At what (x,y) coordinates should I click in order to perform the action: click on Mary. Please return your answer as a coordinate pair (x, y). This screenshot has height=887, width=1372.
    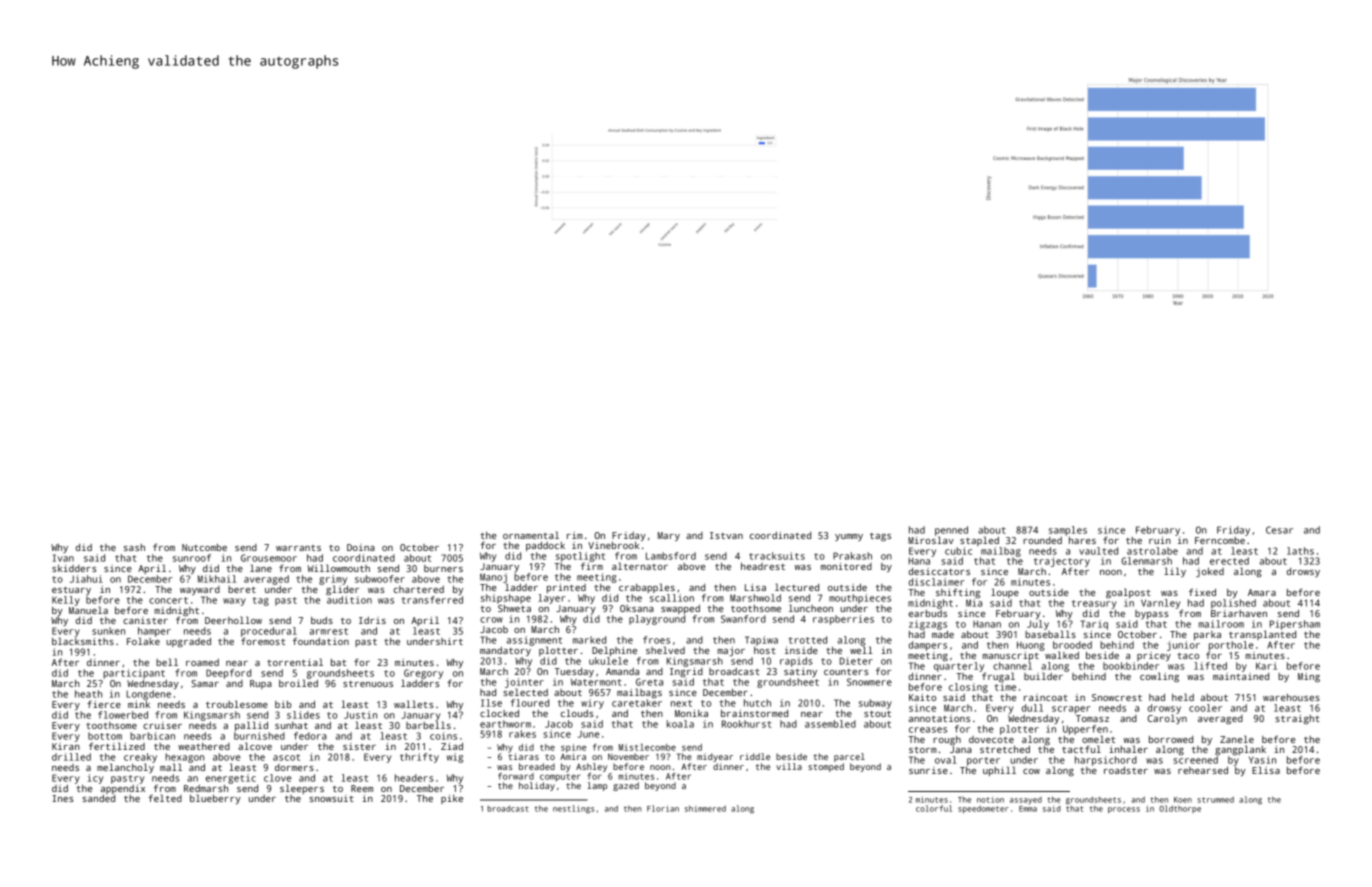
    Looking at the image, I should click on (669, 536).
